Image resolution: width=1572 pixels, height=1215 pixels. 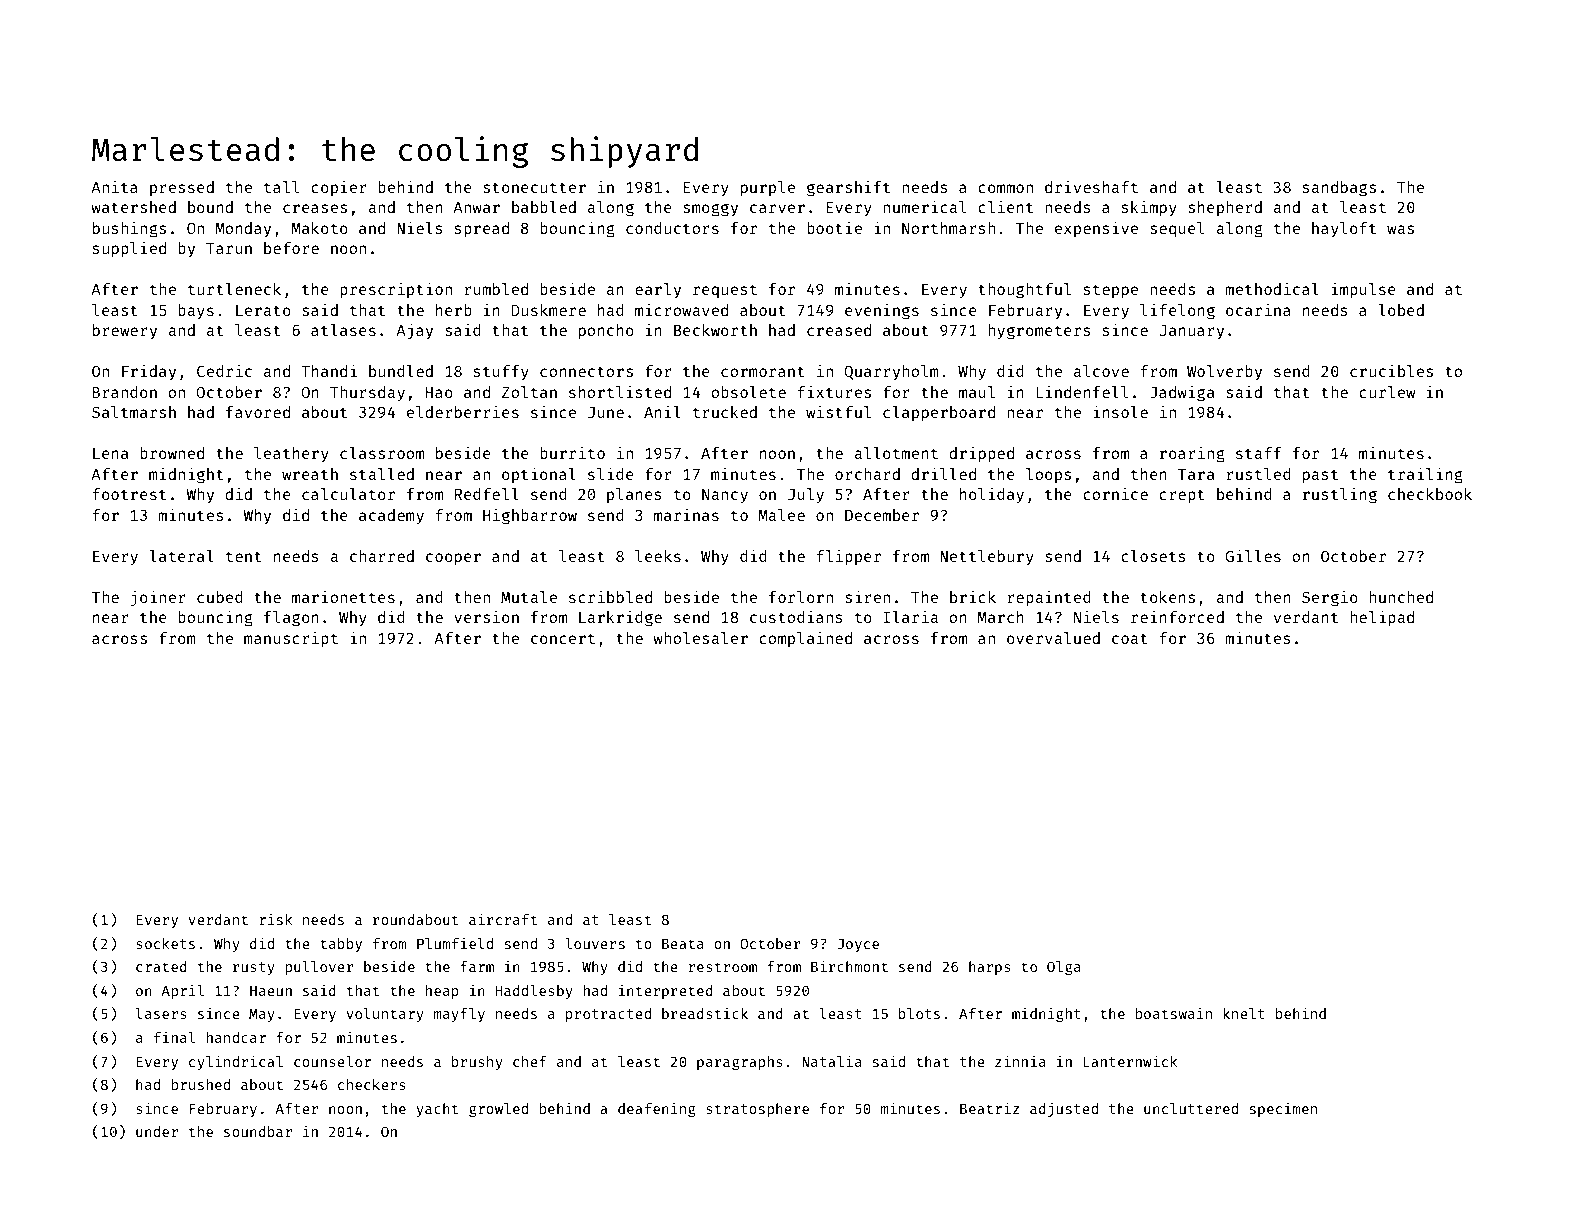 I want to click on stonecutter, so click(x=534, y=187).
